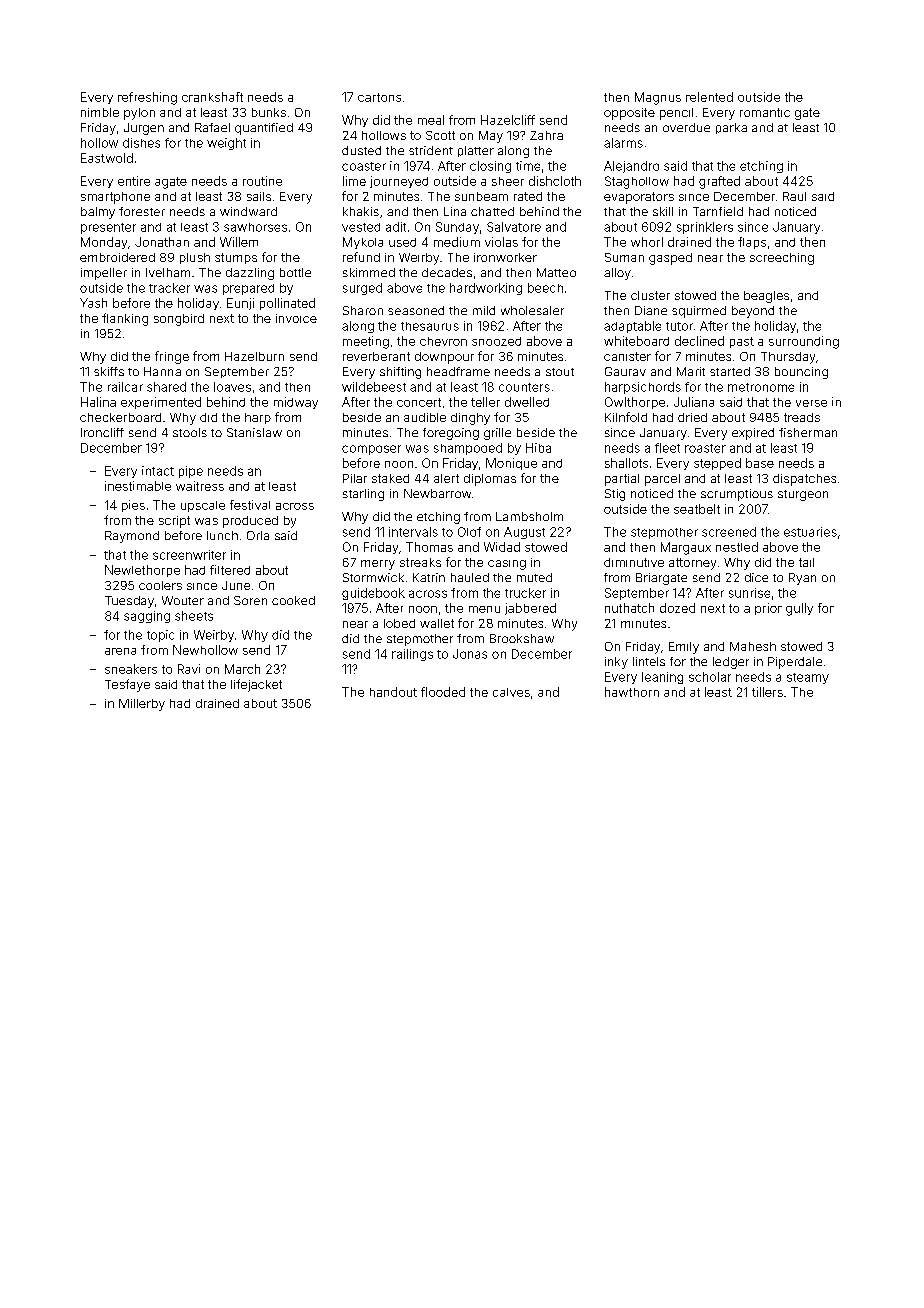 This screenshot has height=1308, width=924. I want to click on grafted, so click(719, 182).
